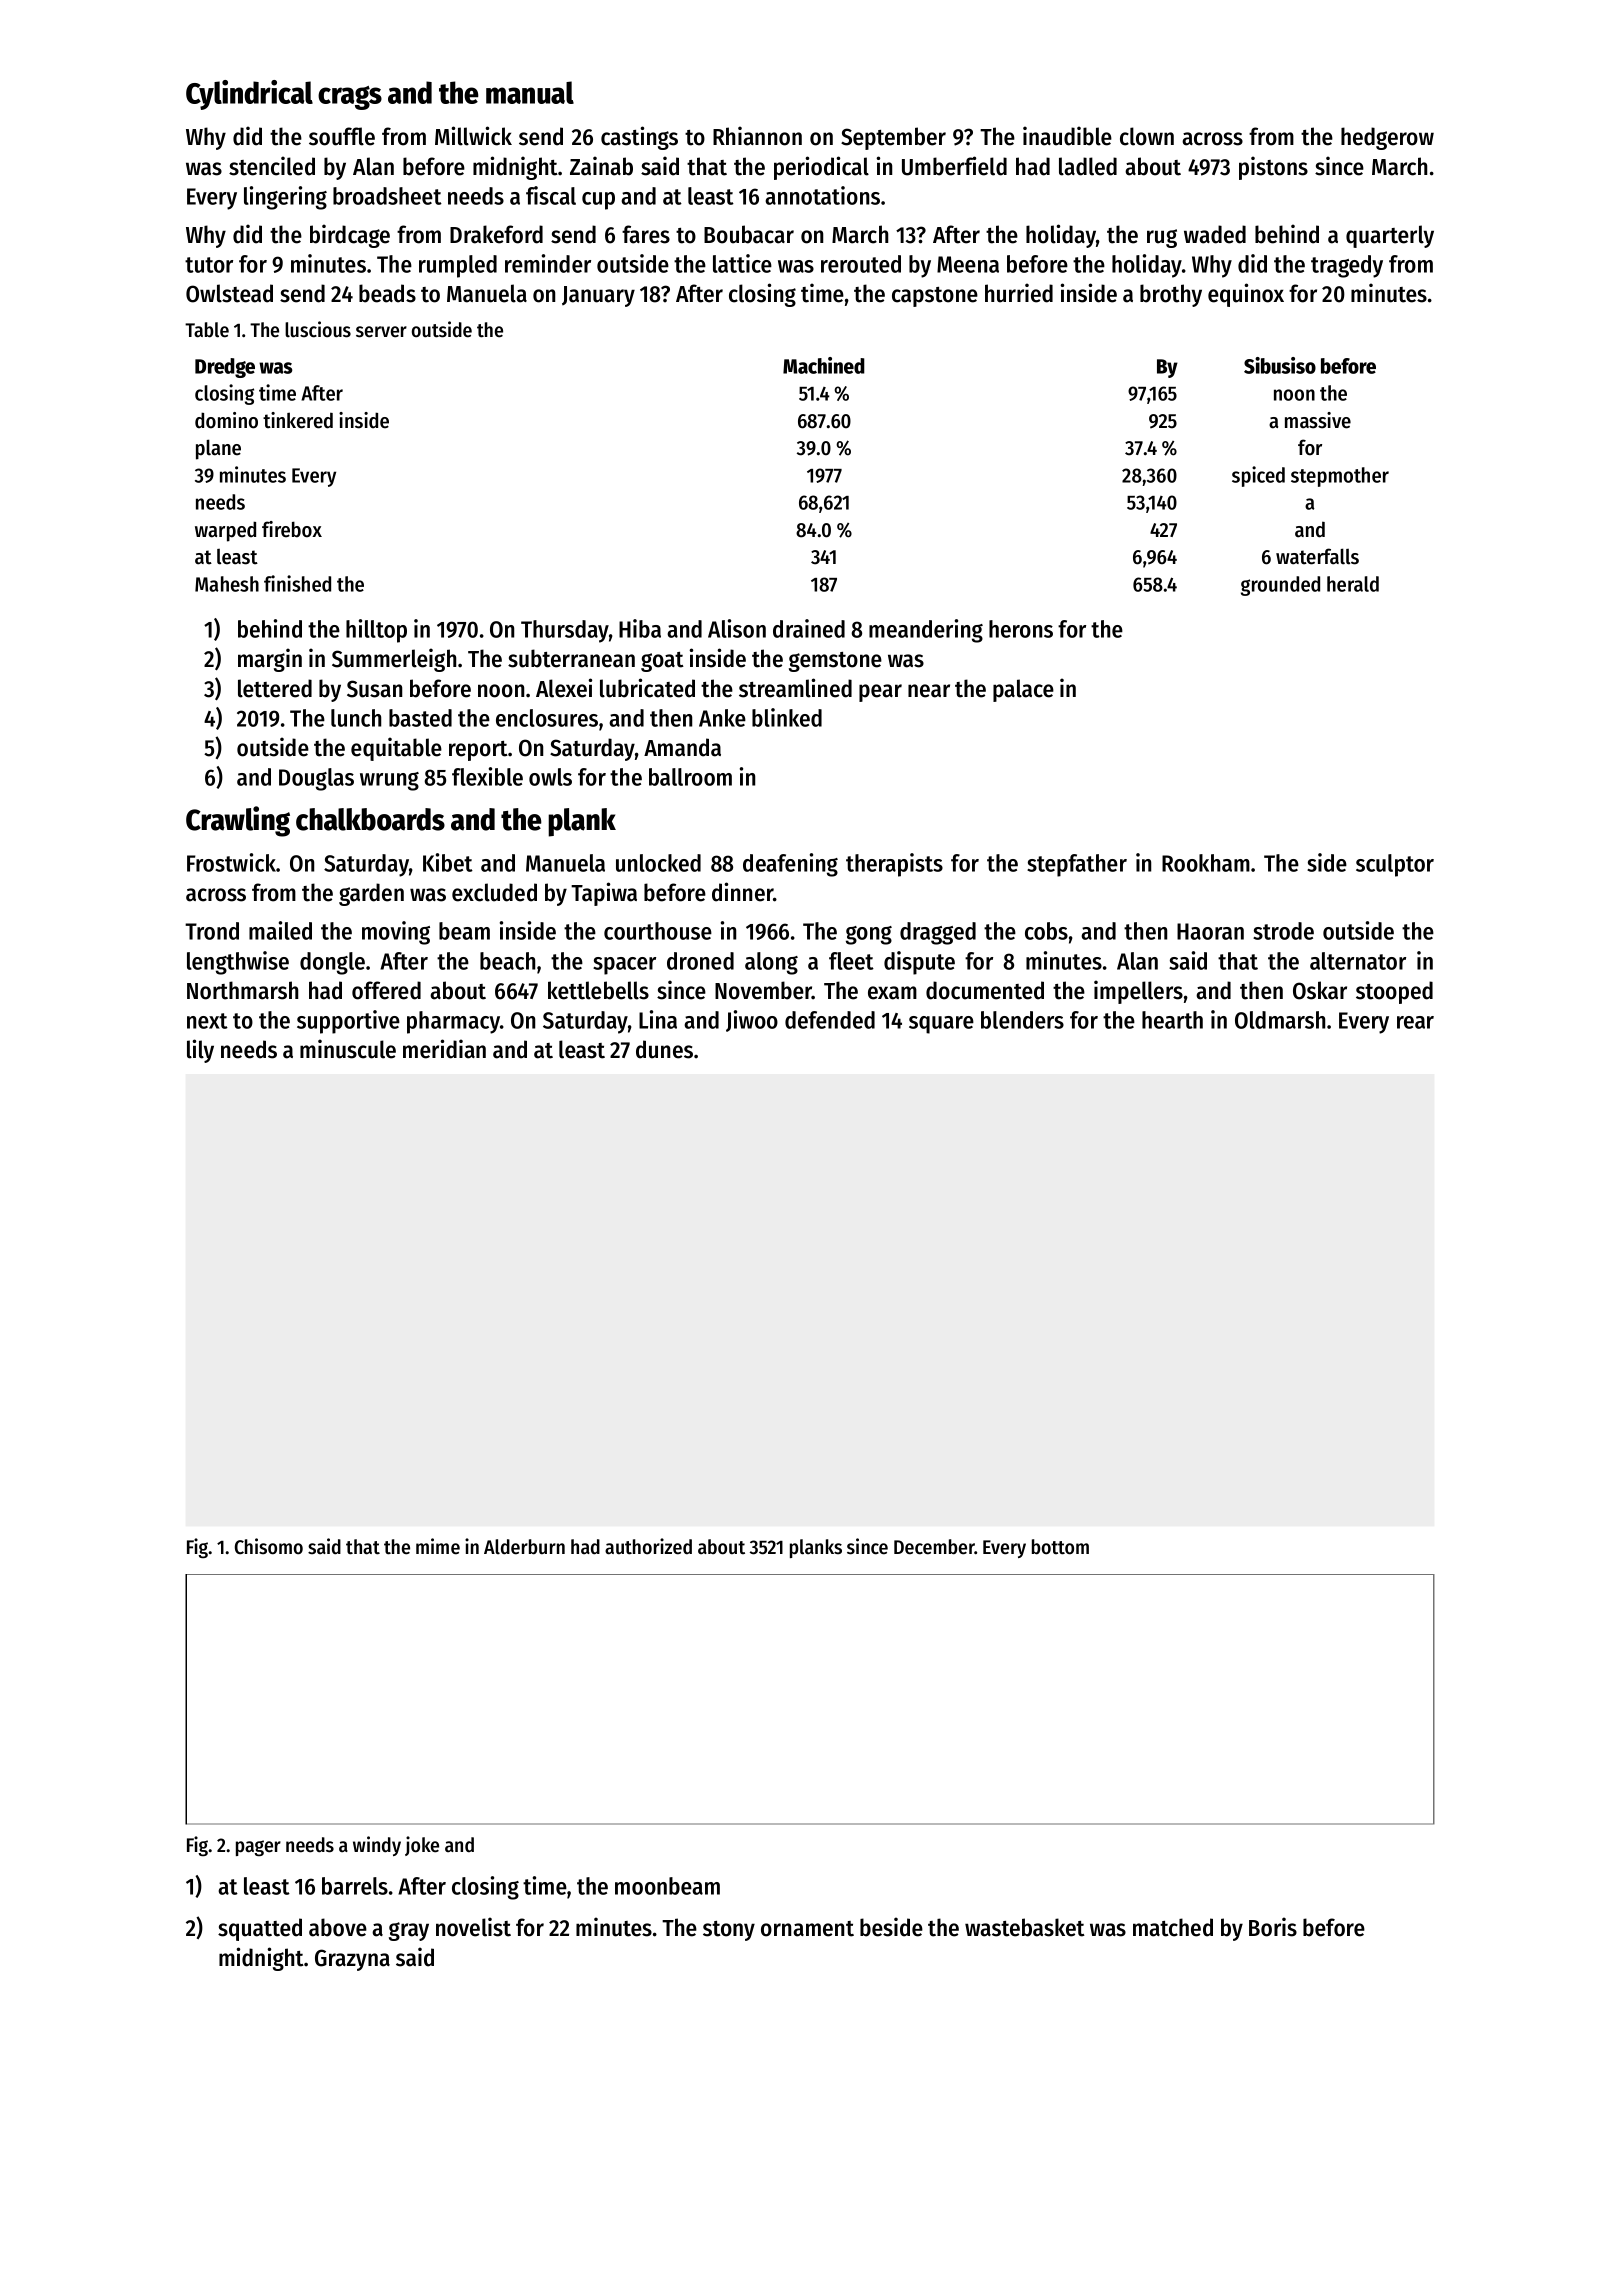 The image size is (1620, 2292). What do you see at coordinates (524, 1547) in the page?
I see `Alderburn` at bounding box center [524, 1547].
